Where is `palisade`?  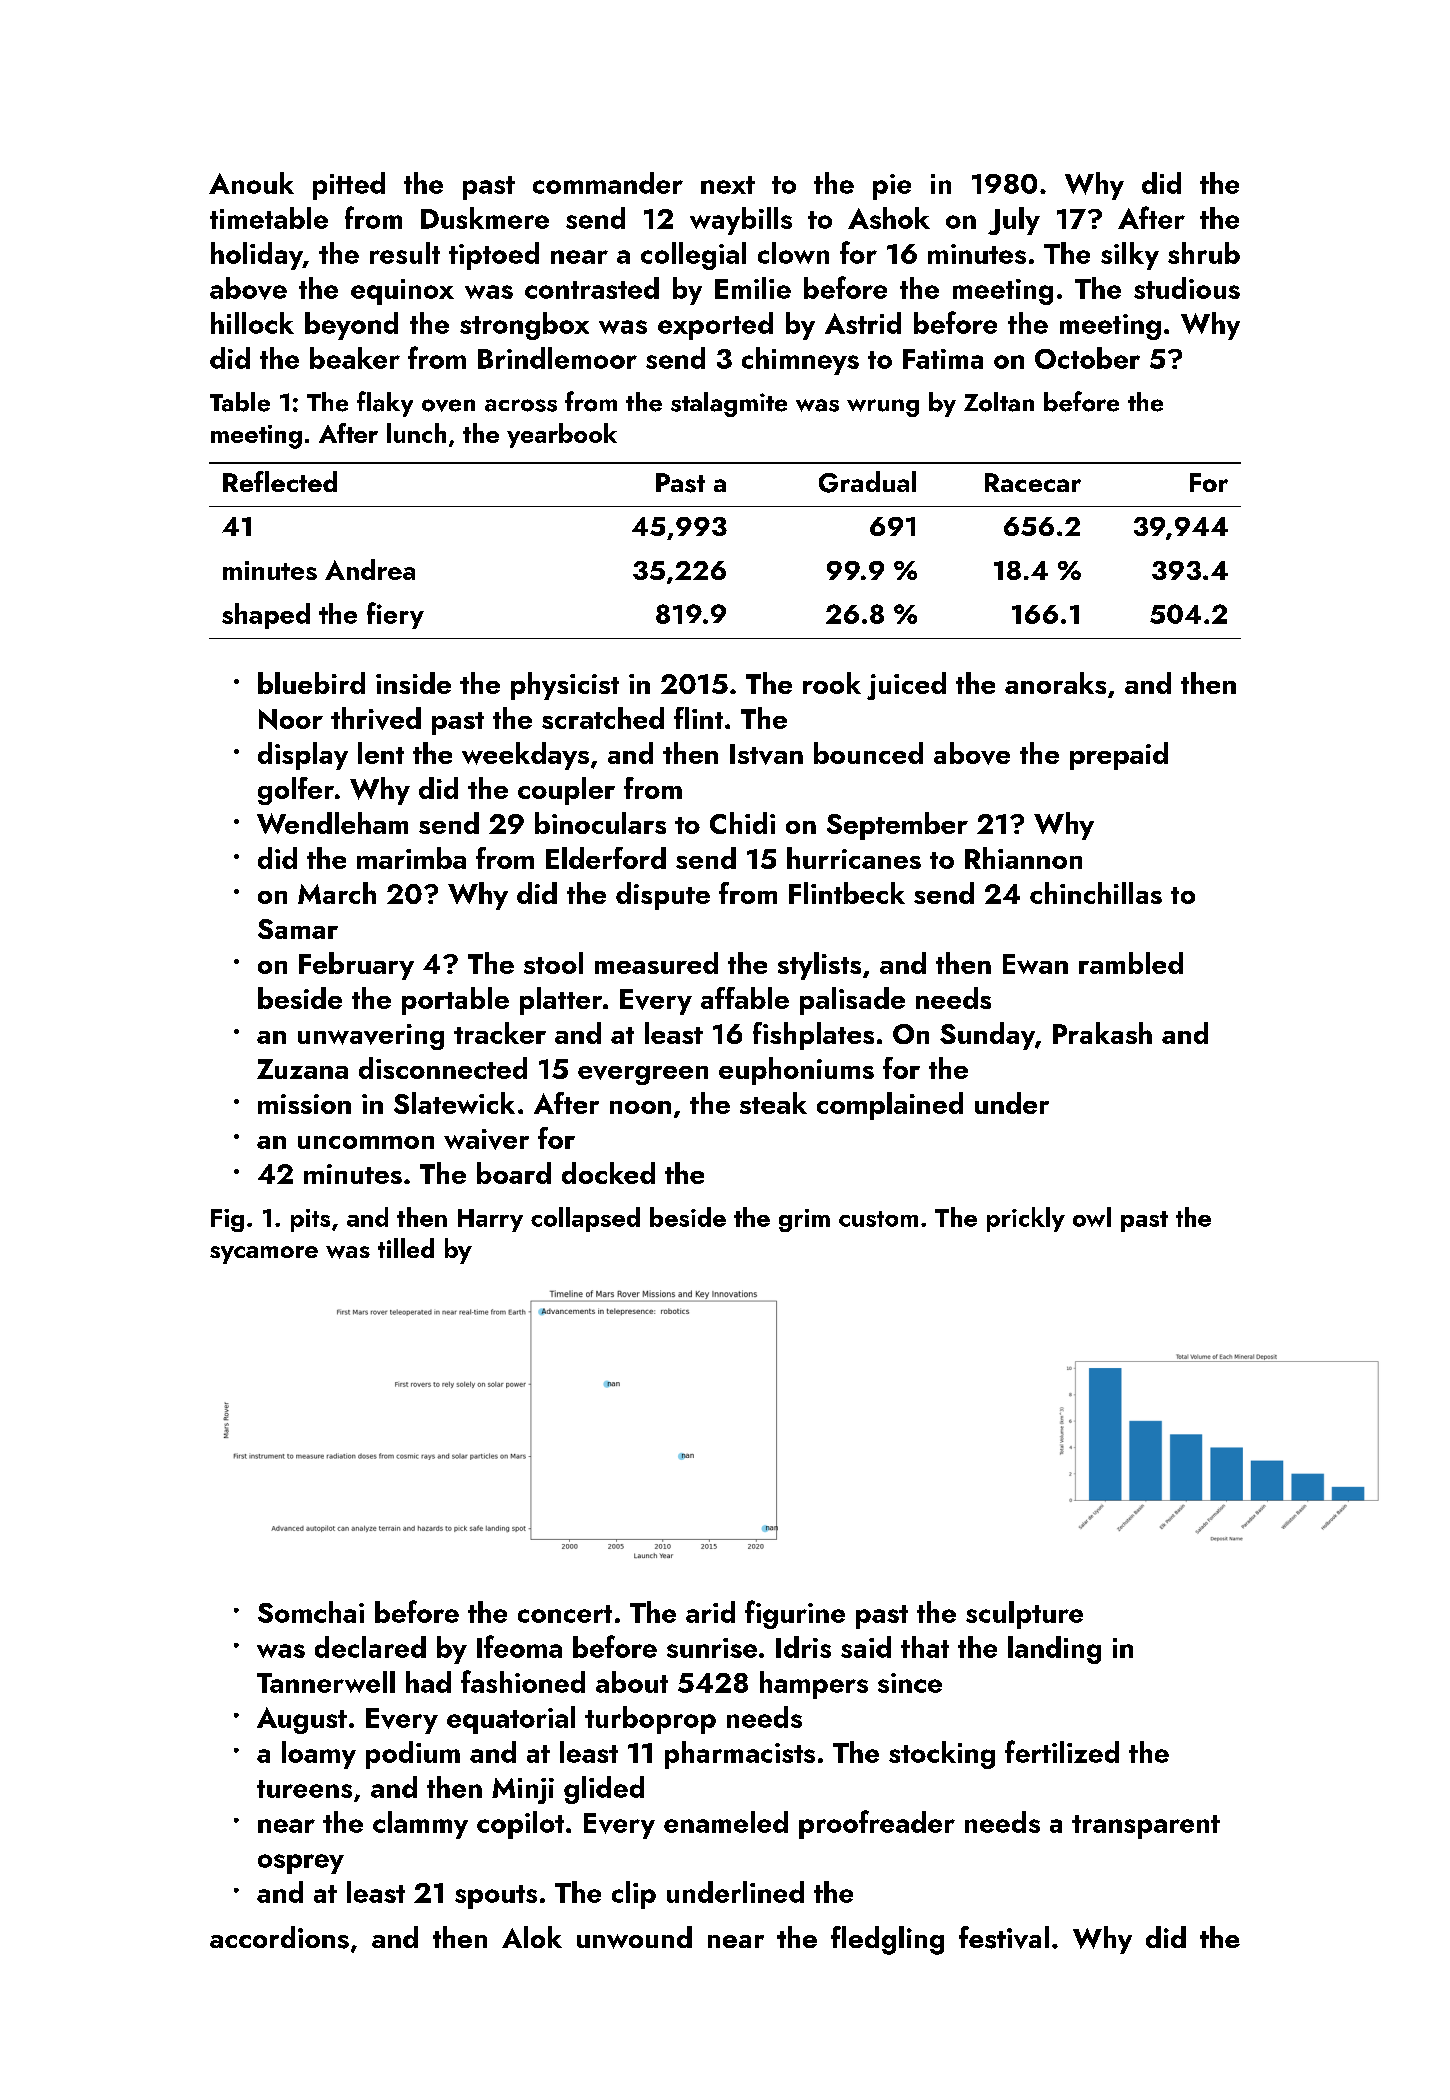
palisade is located at coordinates (852, 1001).
